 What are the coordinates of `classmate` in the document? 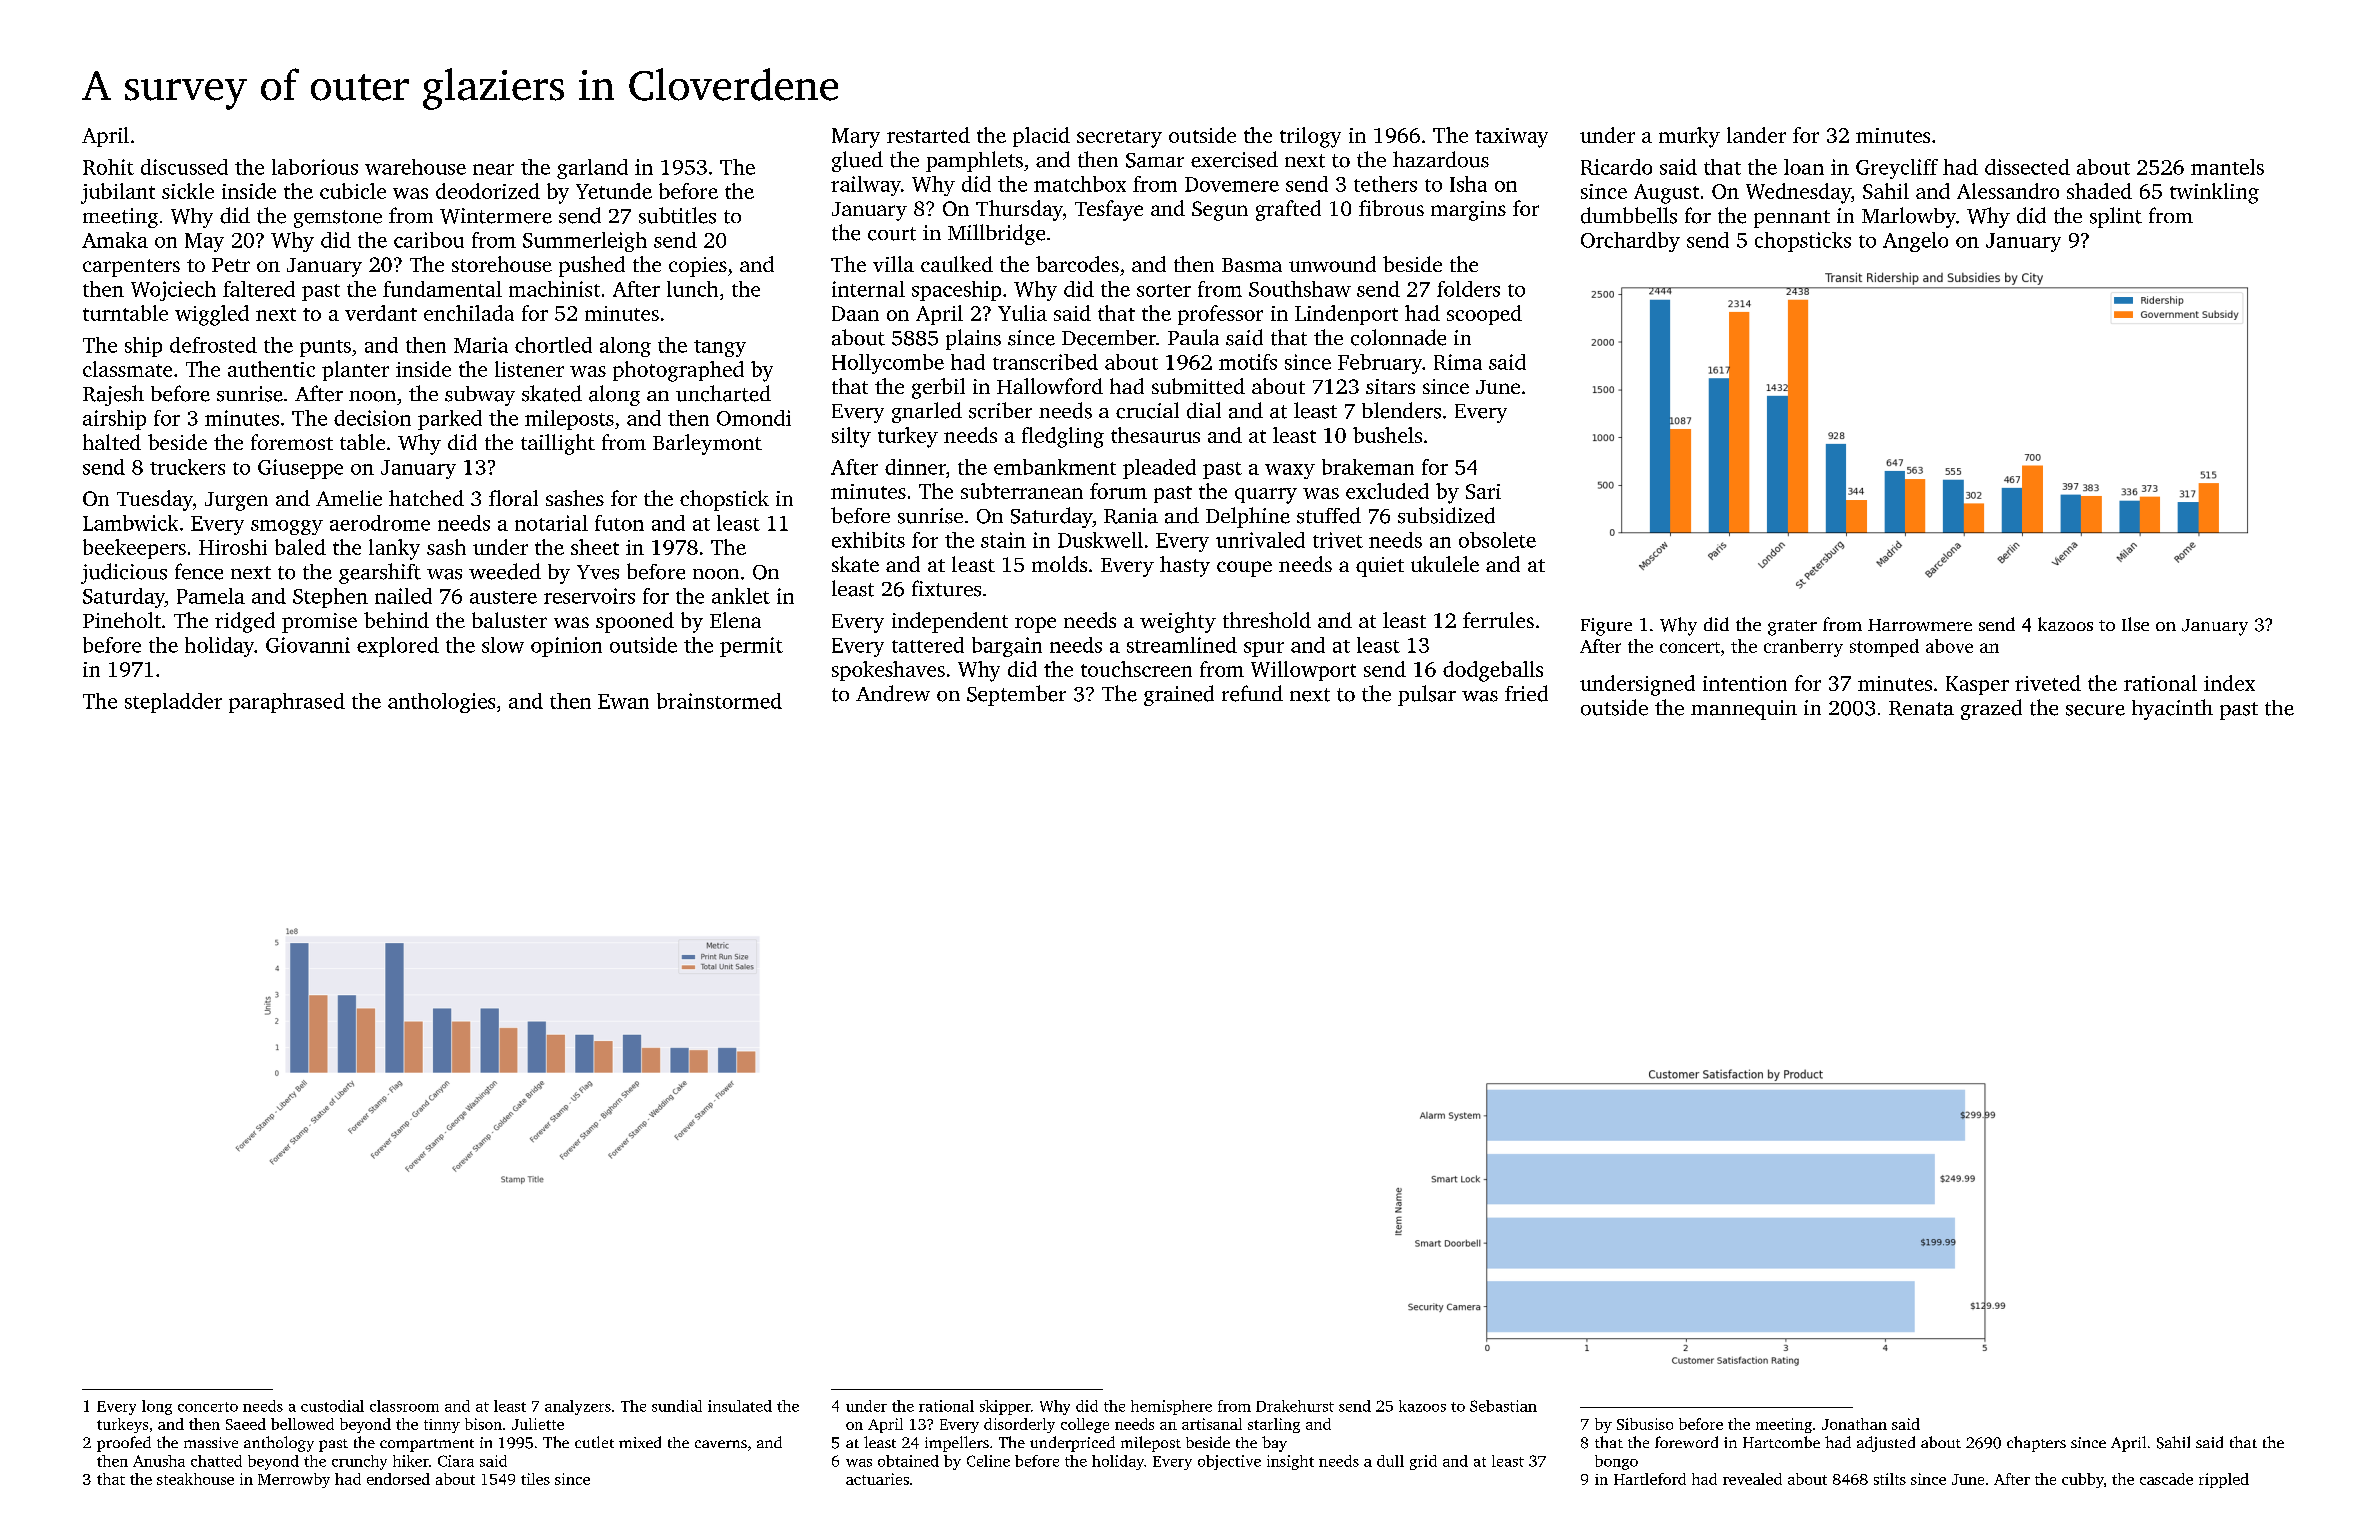 It's located at (127, 369).
